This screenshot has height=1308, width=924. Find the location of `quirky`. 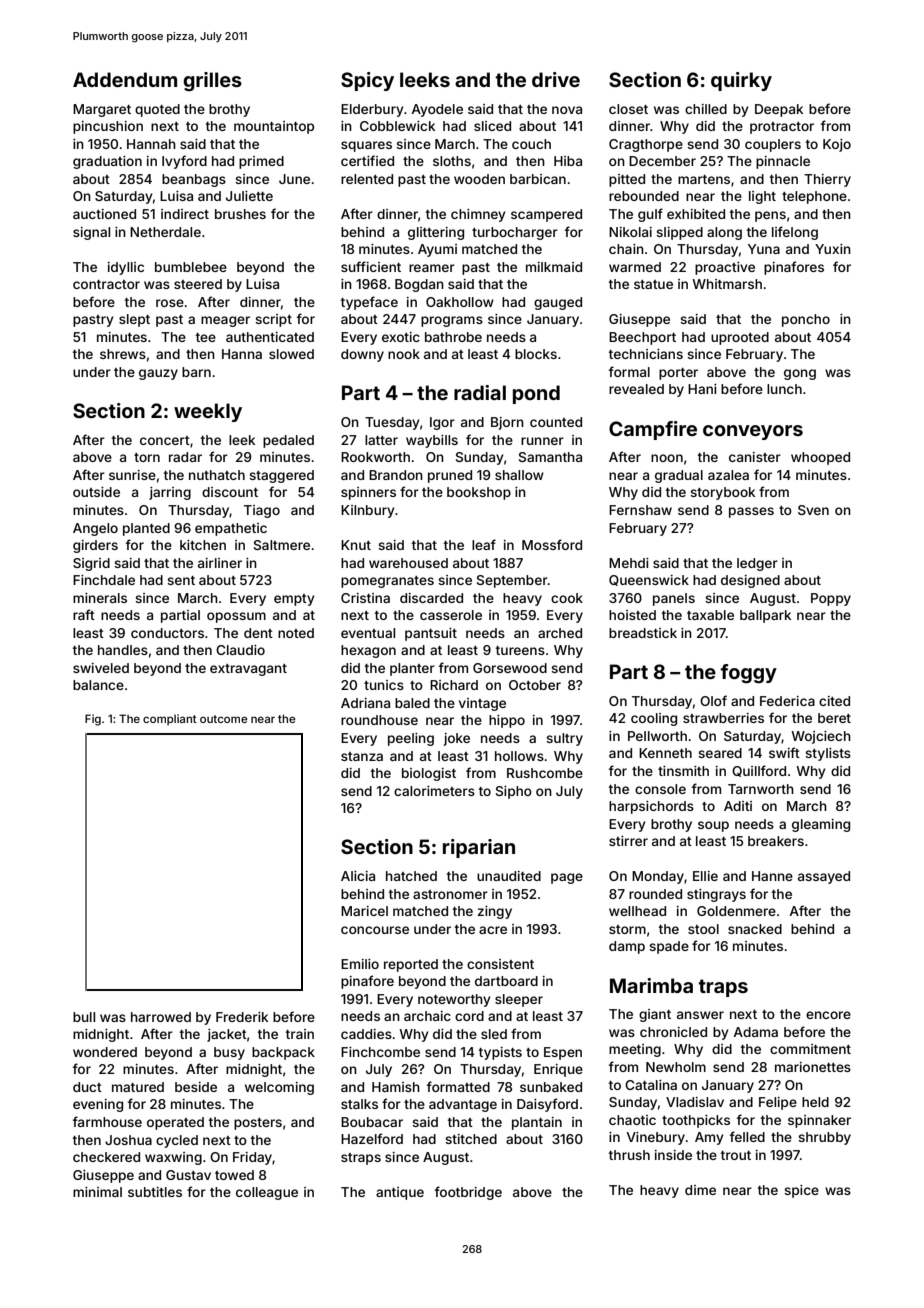

quirky is located at coordinates (741, 81).
